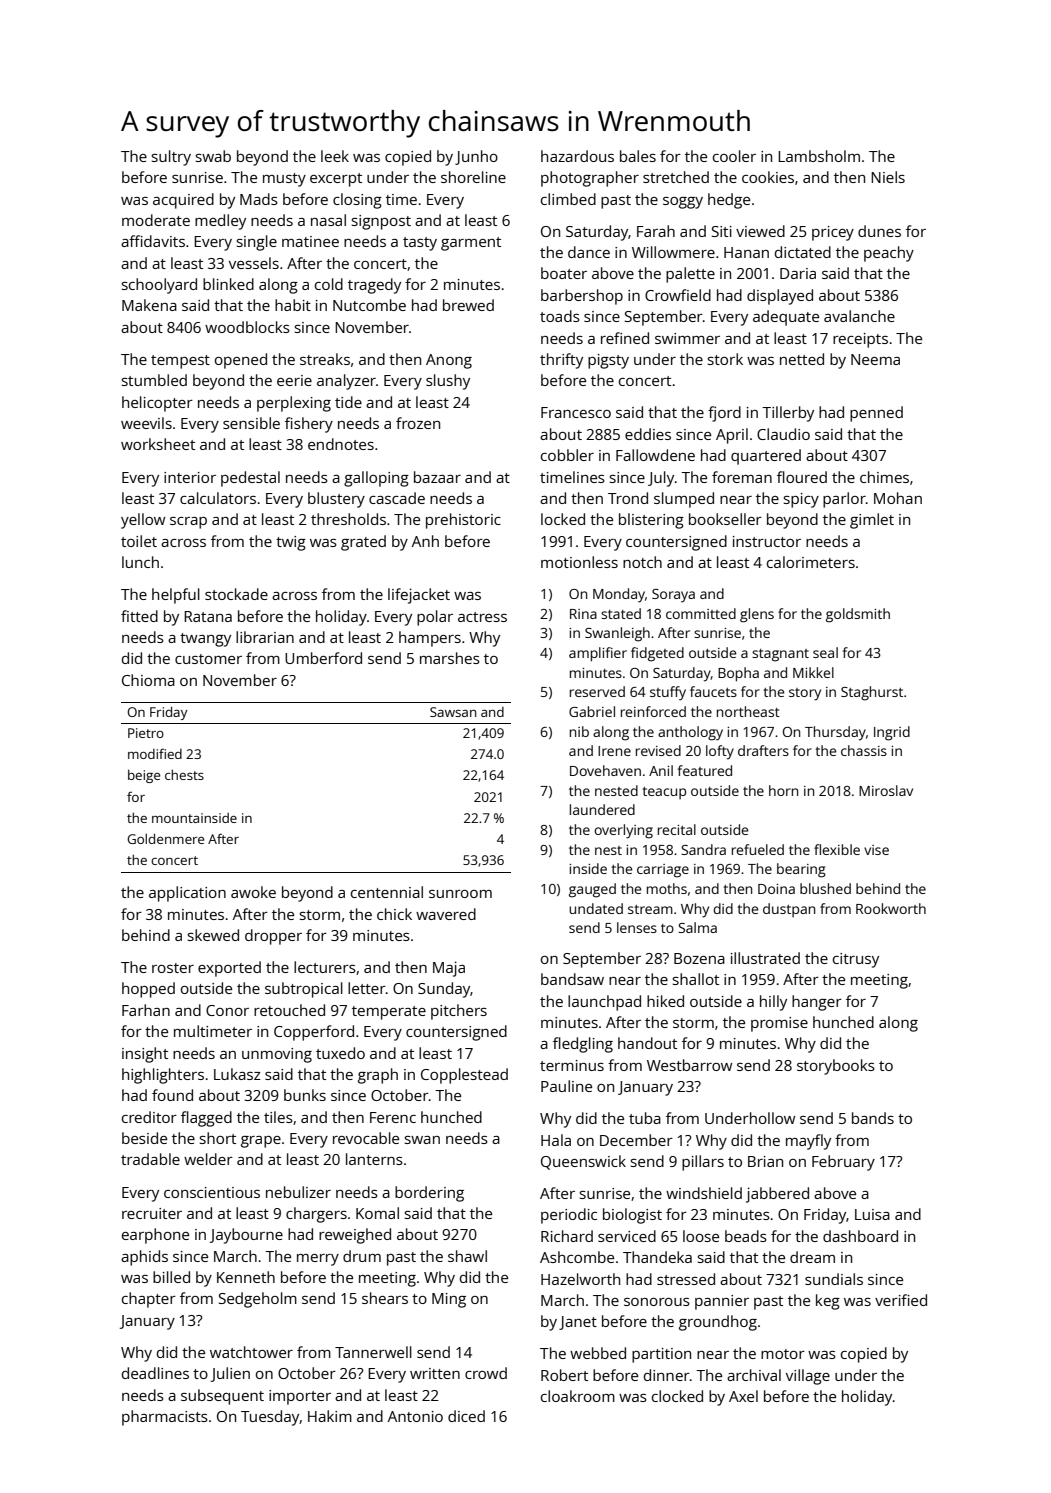 The width and height of the screenshot is (1051, 1493). I want to click on dictated, so click(803, 252).
